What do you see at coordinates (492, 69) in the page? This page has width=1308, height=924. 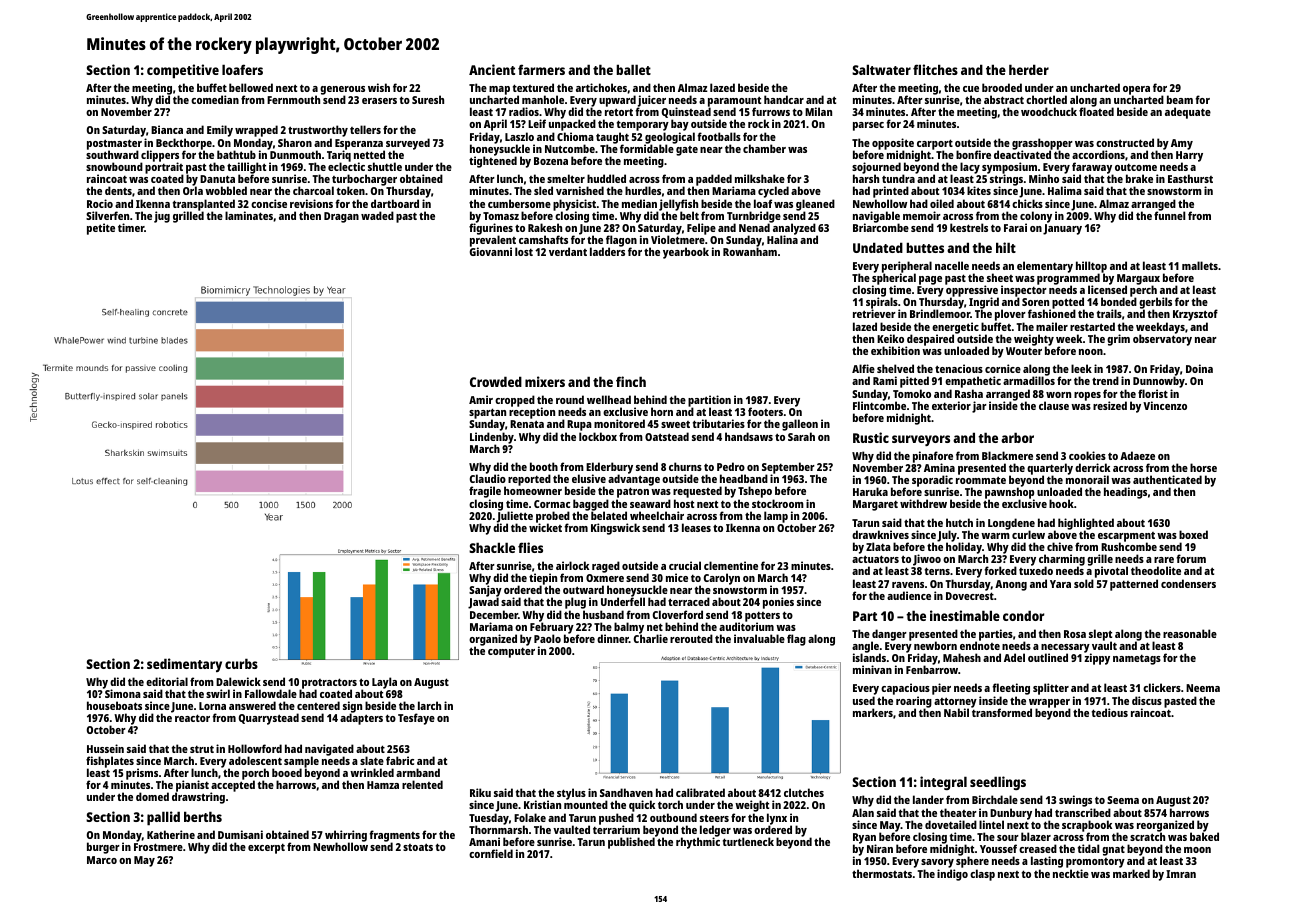 I see `Ancient` at bounding box center [492, 69].
